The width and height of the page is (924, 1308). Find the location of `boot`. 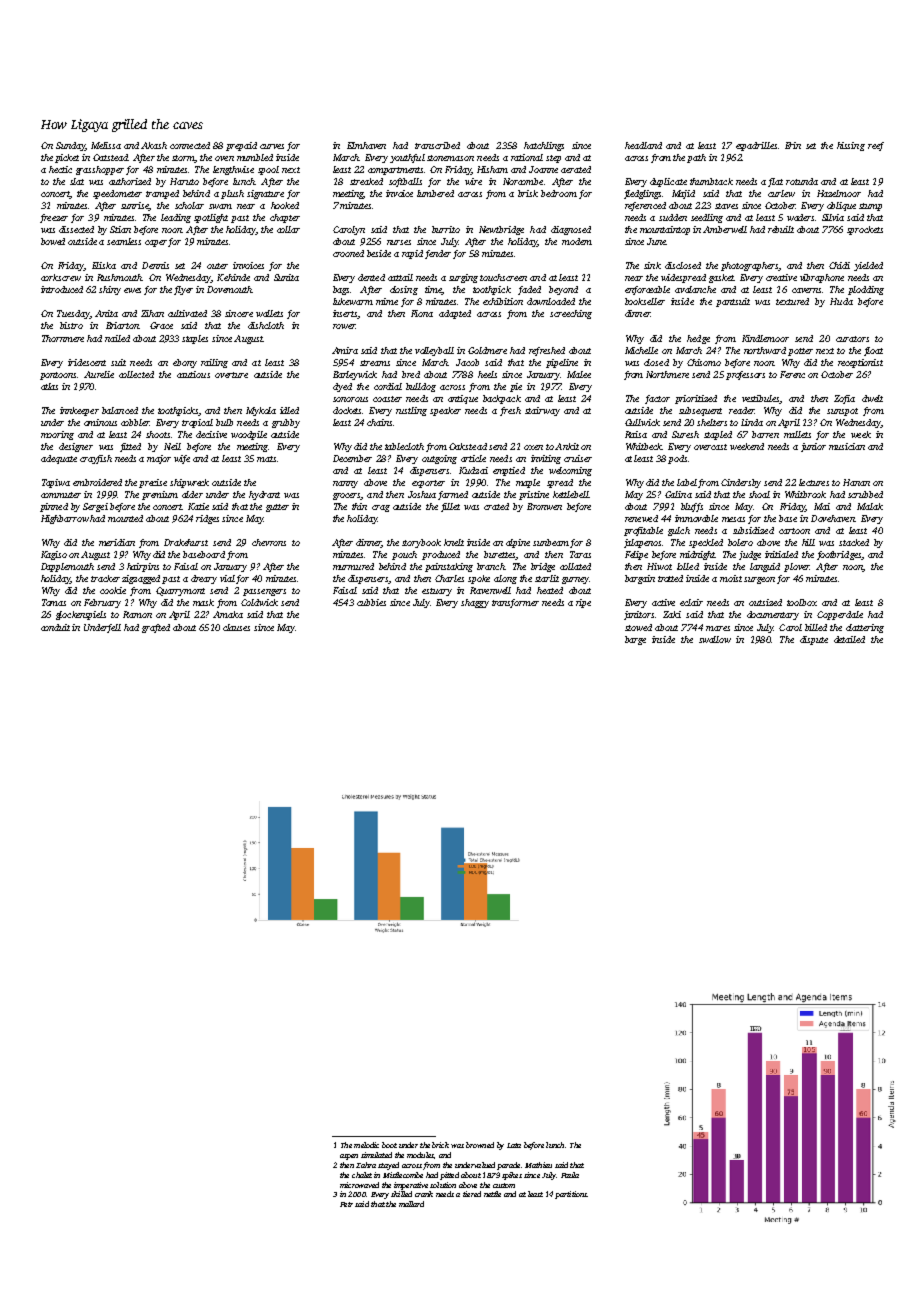

boot is located at coordinates (389, 1145).
